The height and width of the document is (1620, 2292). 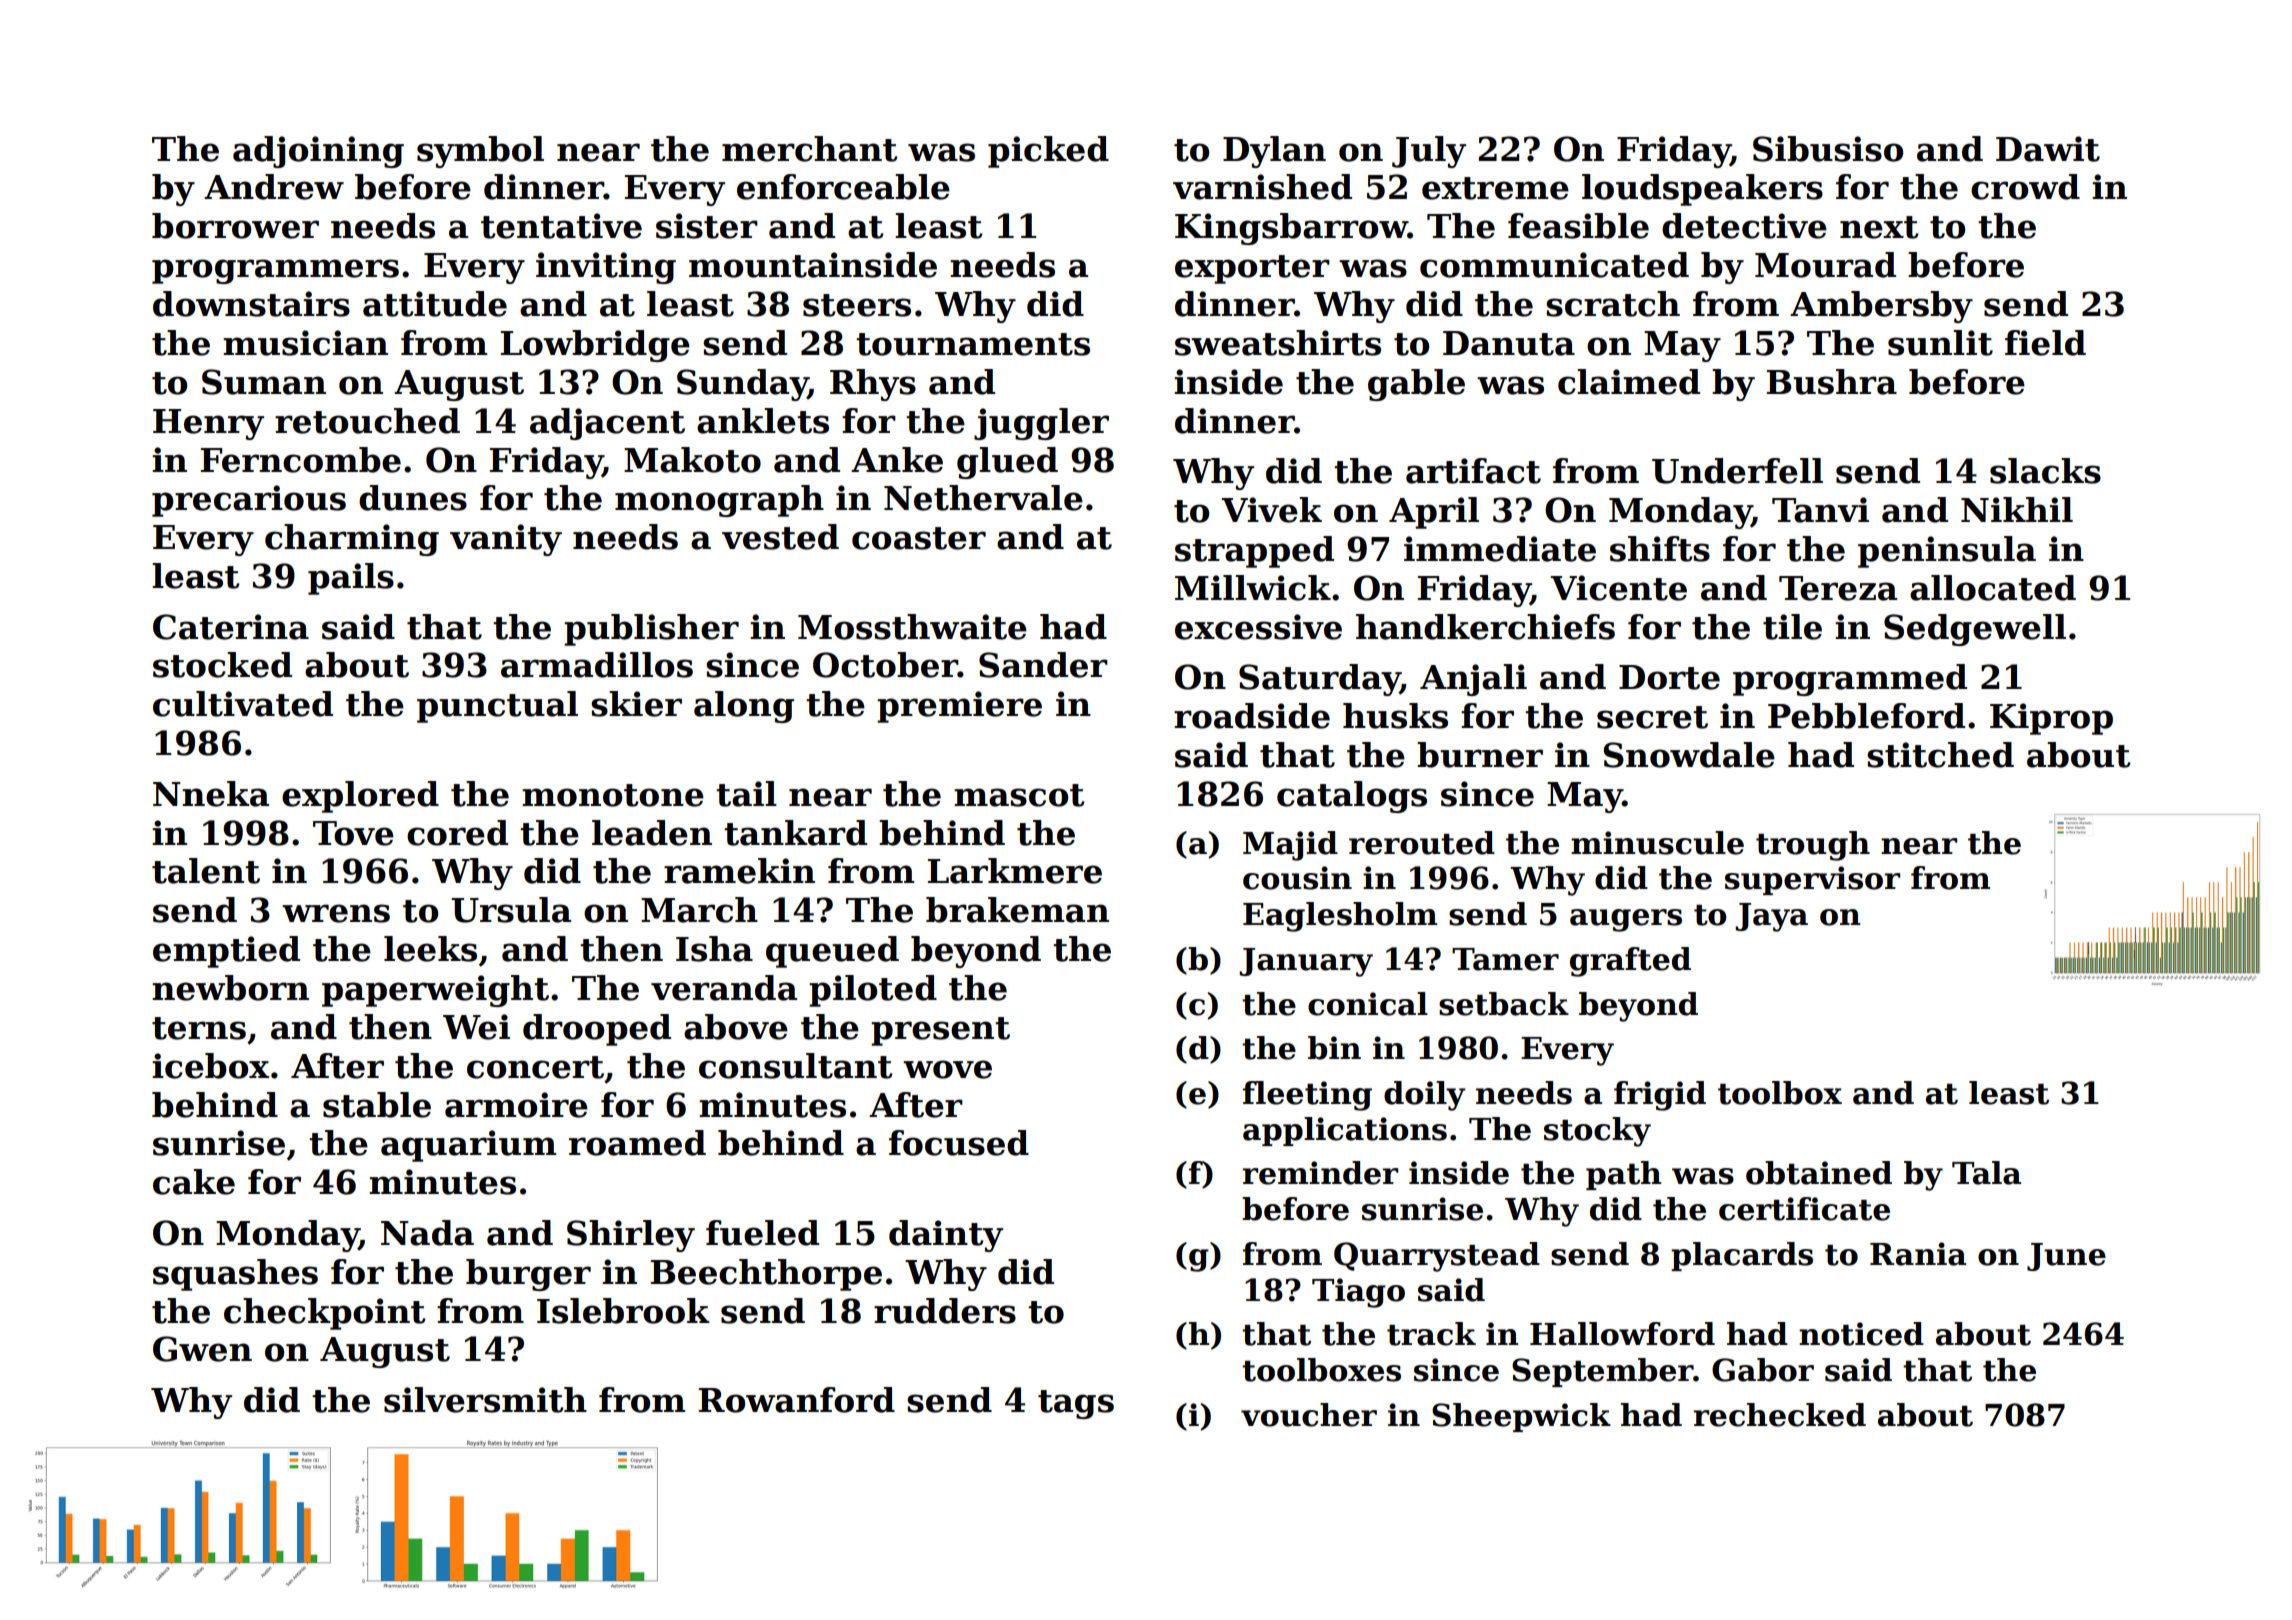 I want to click on extreme, so click(x=1495, y=188).
